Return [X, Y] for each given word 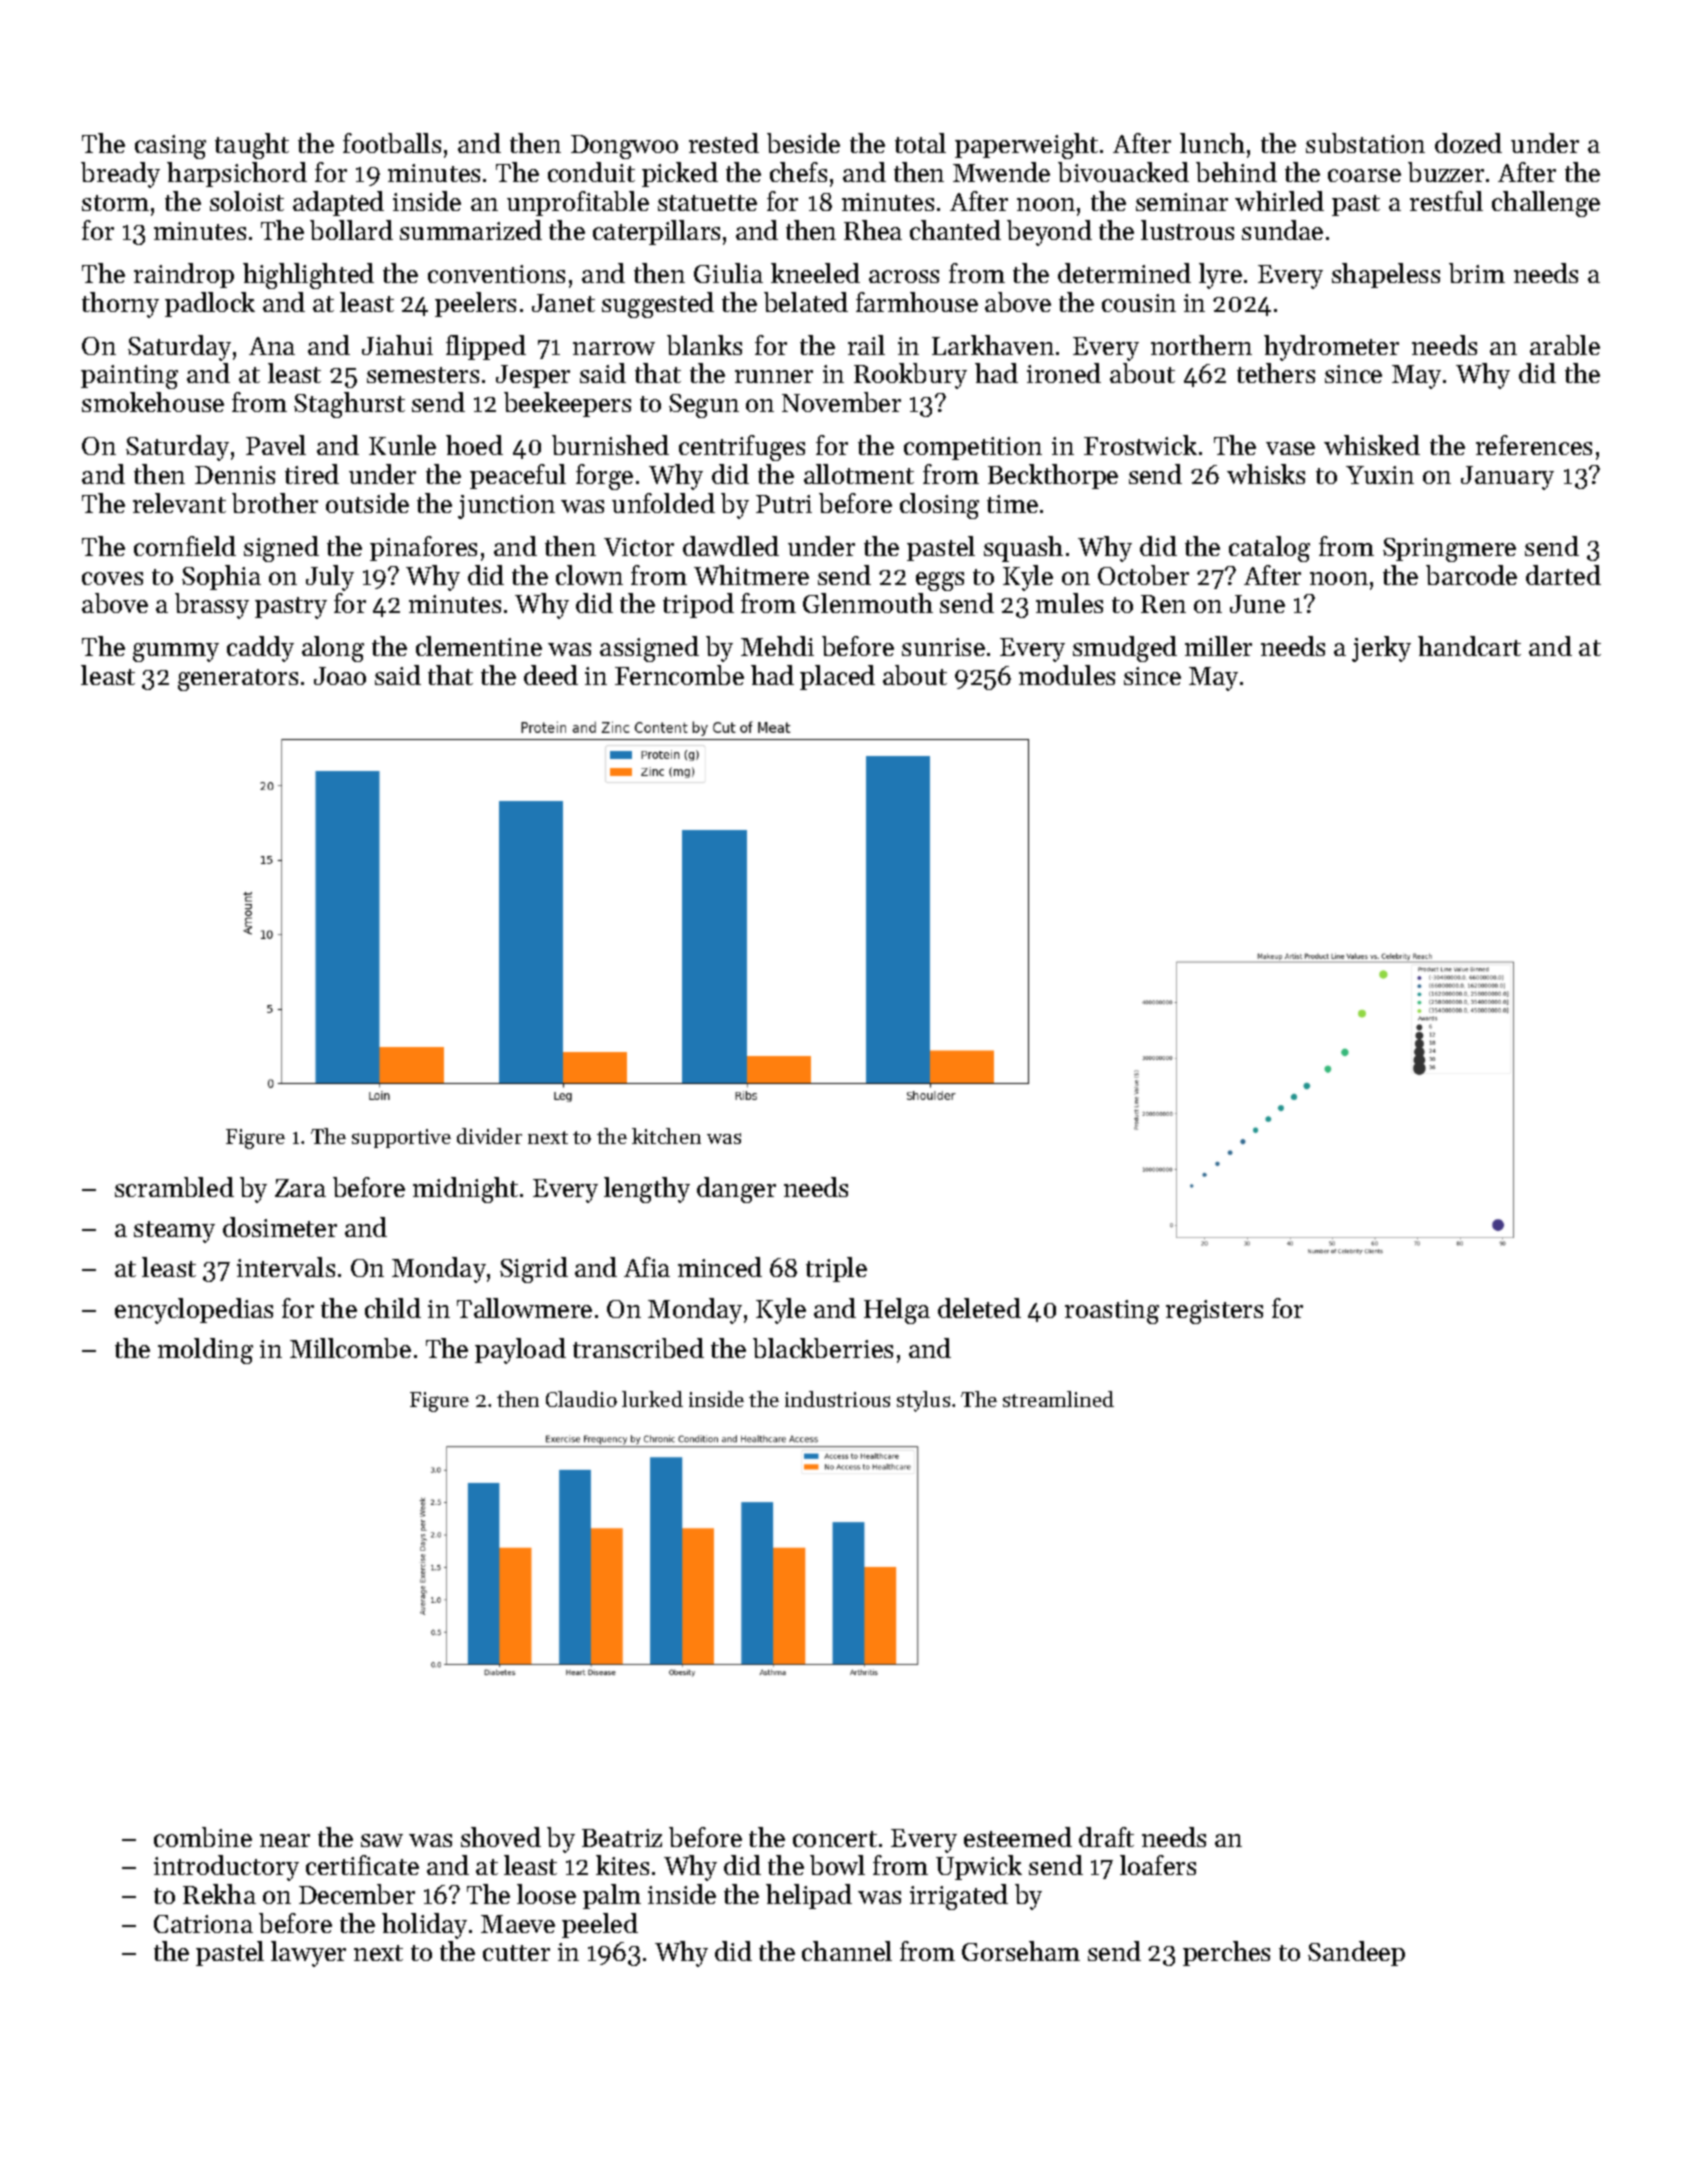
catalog [1269, 549]
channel [847, 1951]
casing [170, 147]
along [333, 649]
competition [973, 448]
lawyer [308, 1954]
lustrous [1187, 230]
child [393, 1308]
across [904, 276]
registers [1214, 1312]
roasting [1112, 1312]
